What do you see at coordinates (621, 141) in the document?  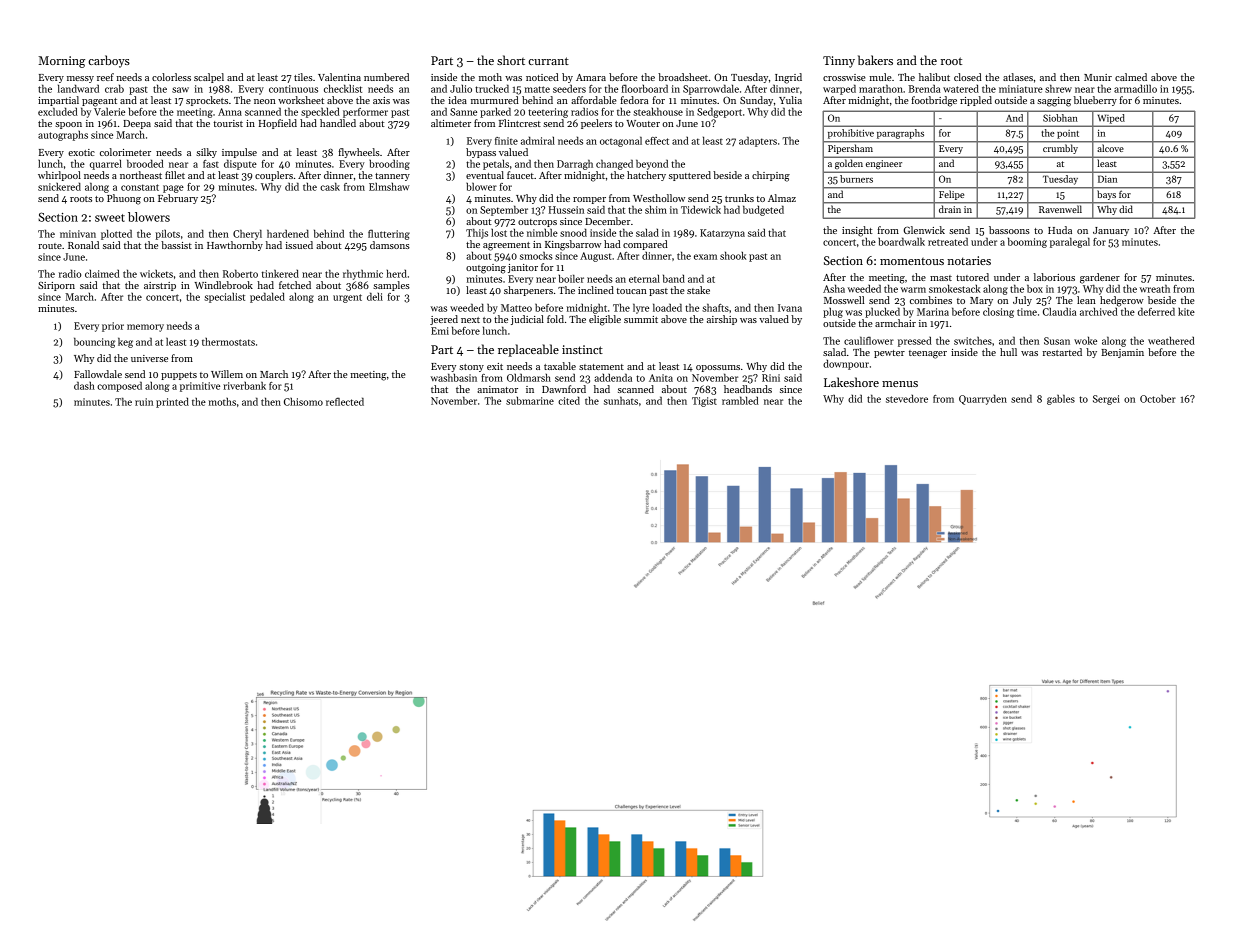 I see `octagonal` at bounding box center [621, 141].
